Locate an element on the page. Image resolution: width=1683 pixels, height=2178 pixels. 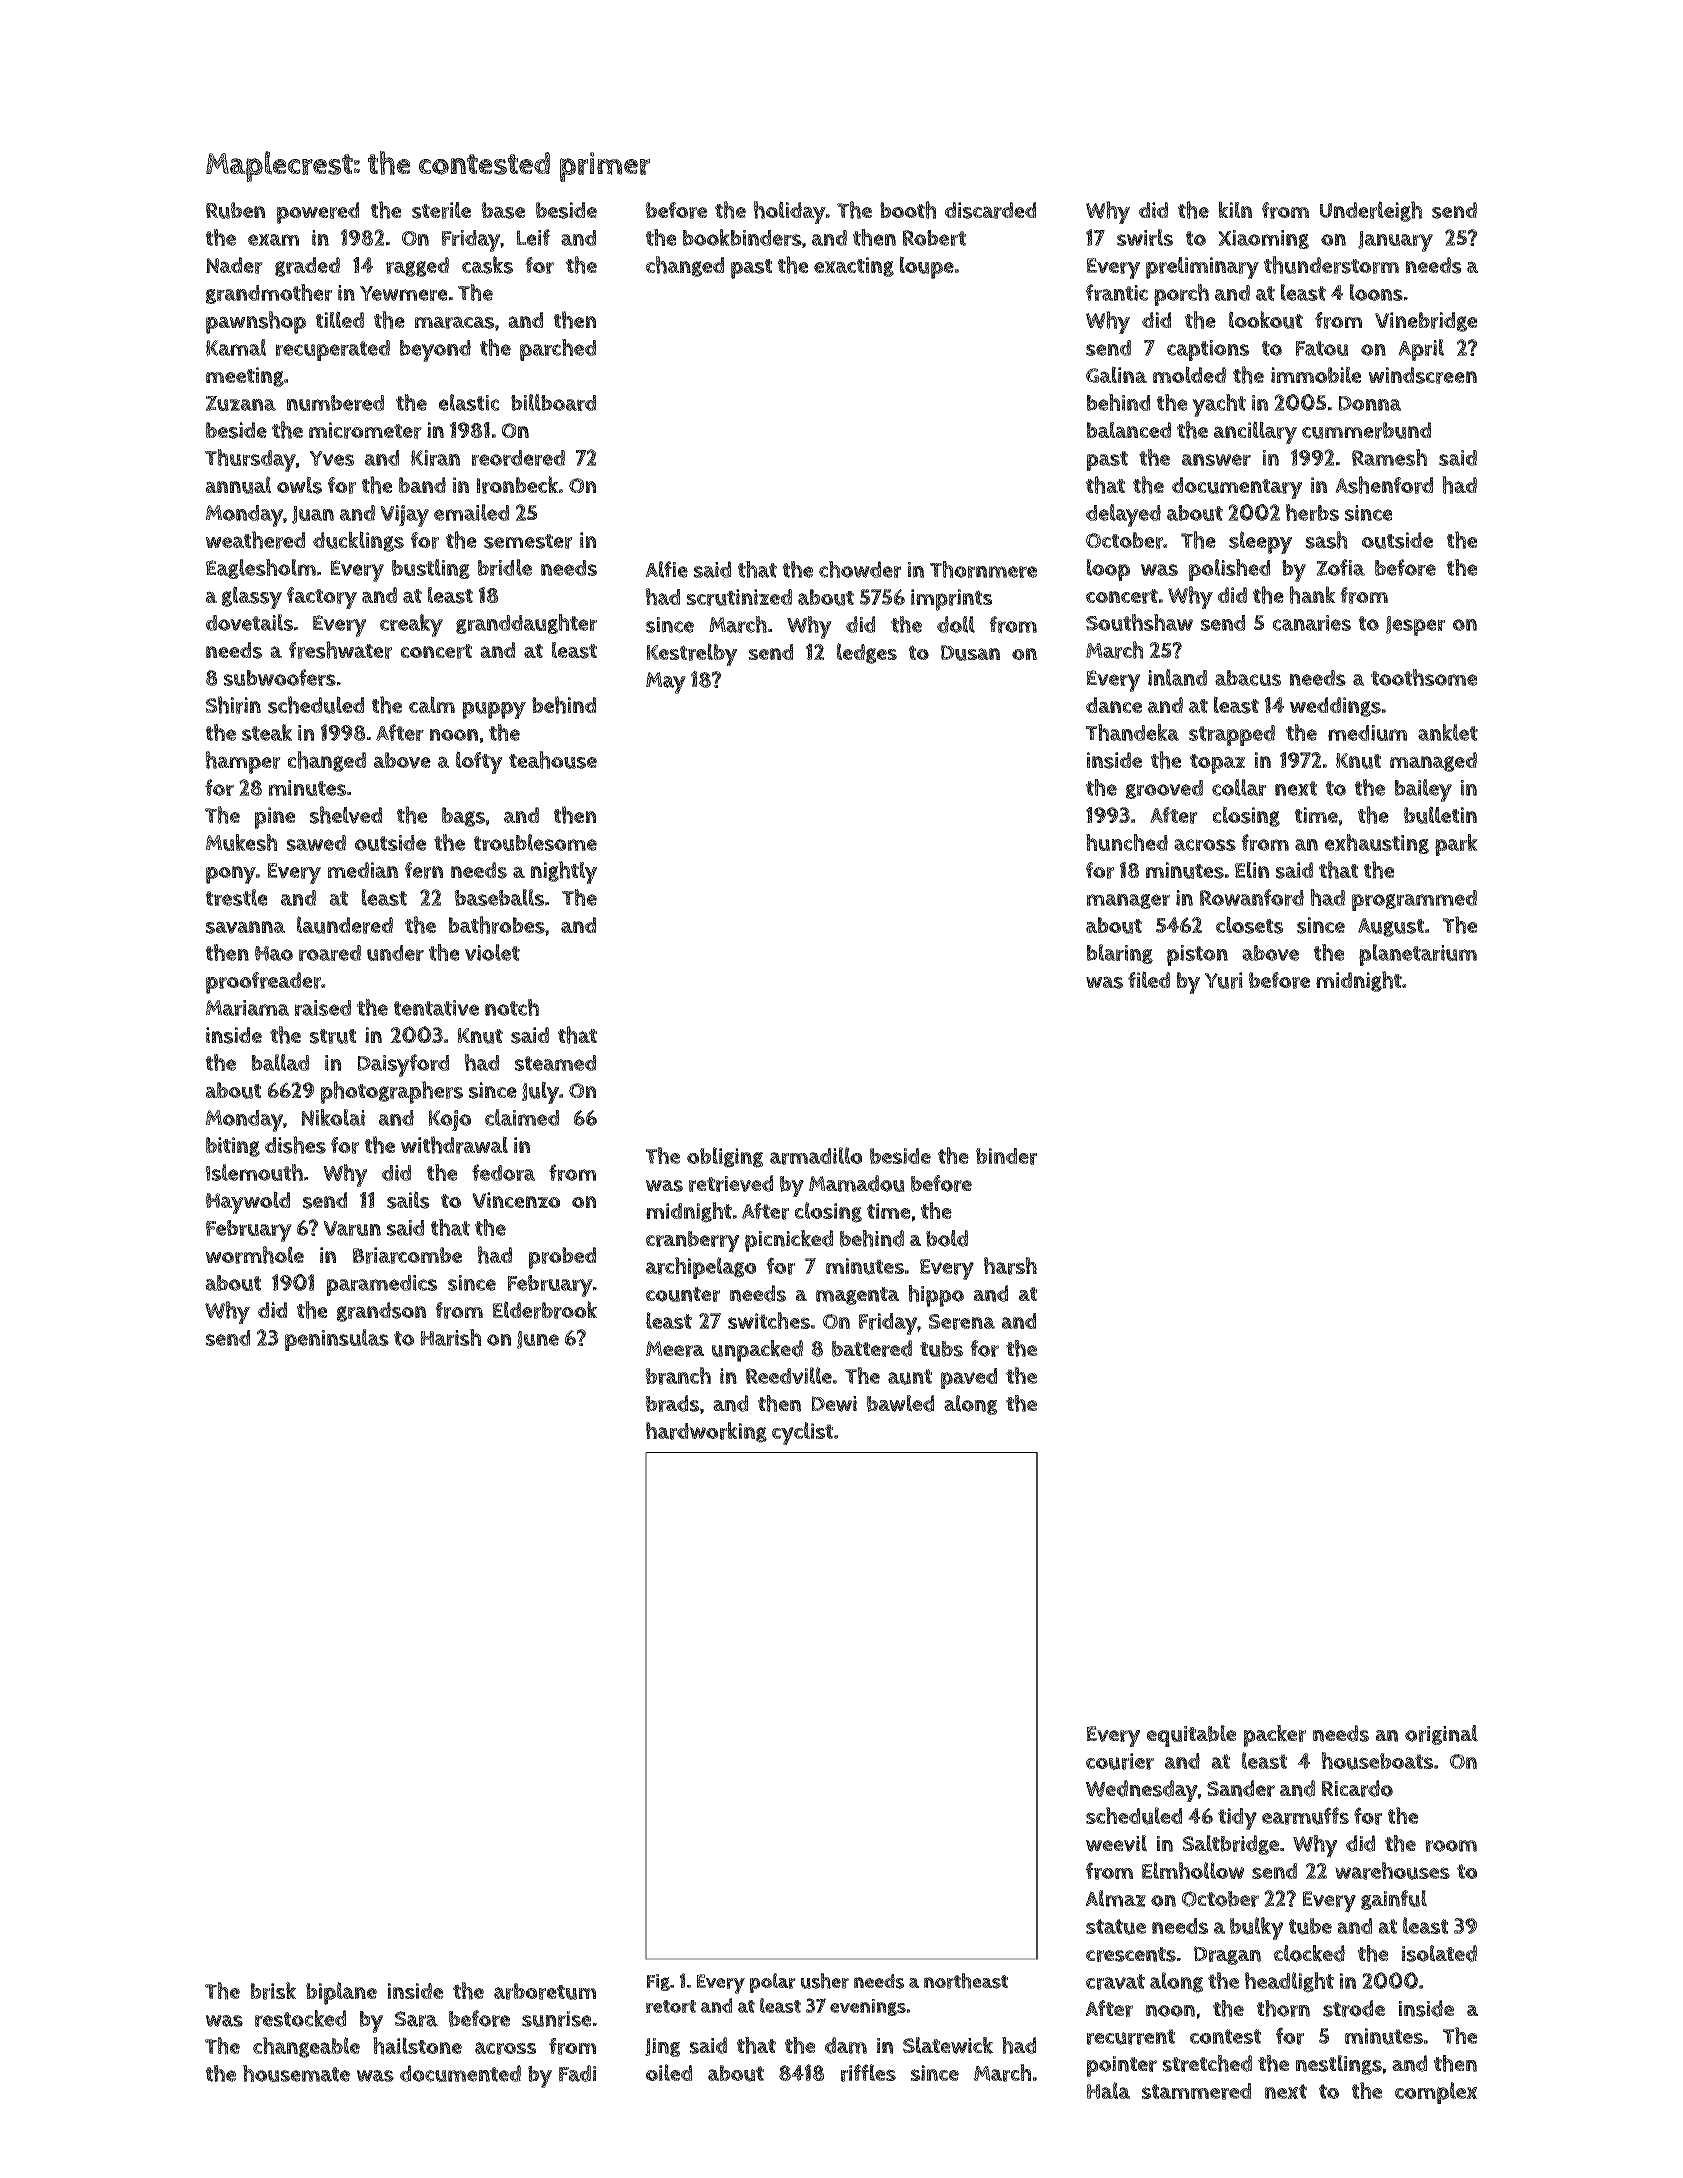
riffles is located at coordinates (868, 2073).
